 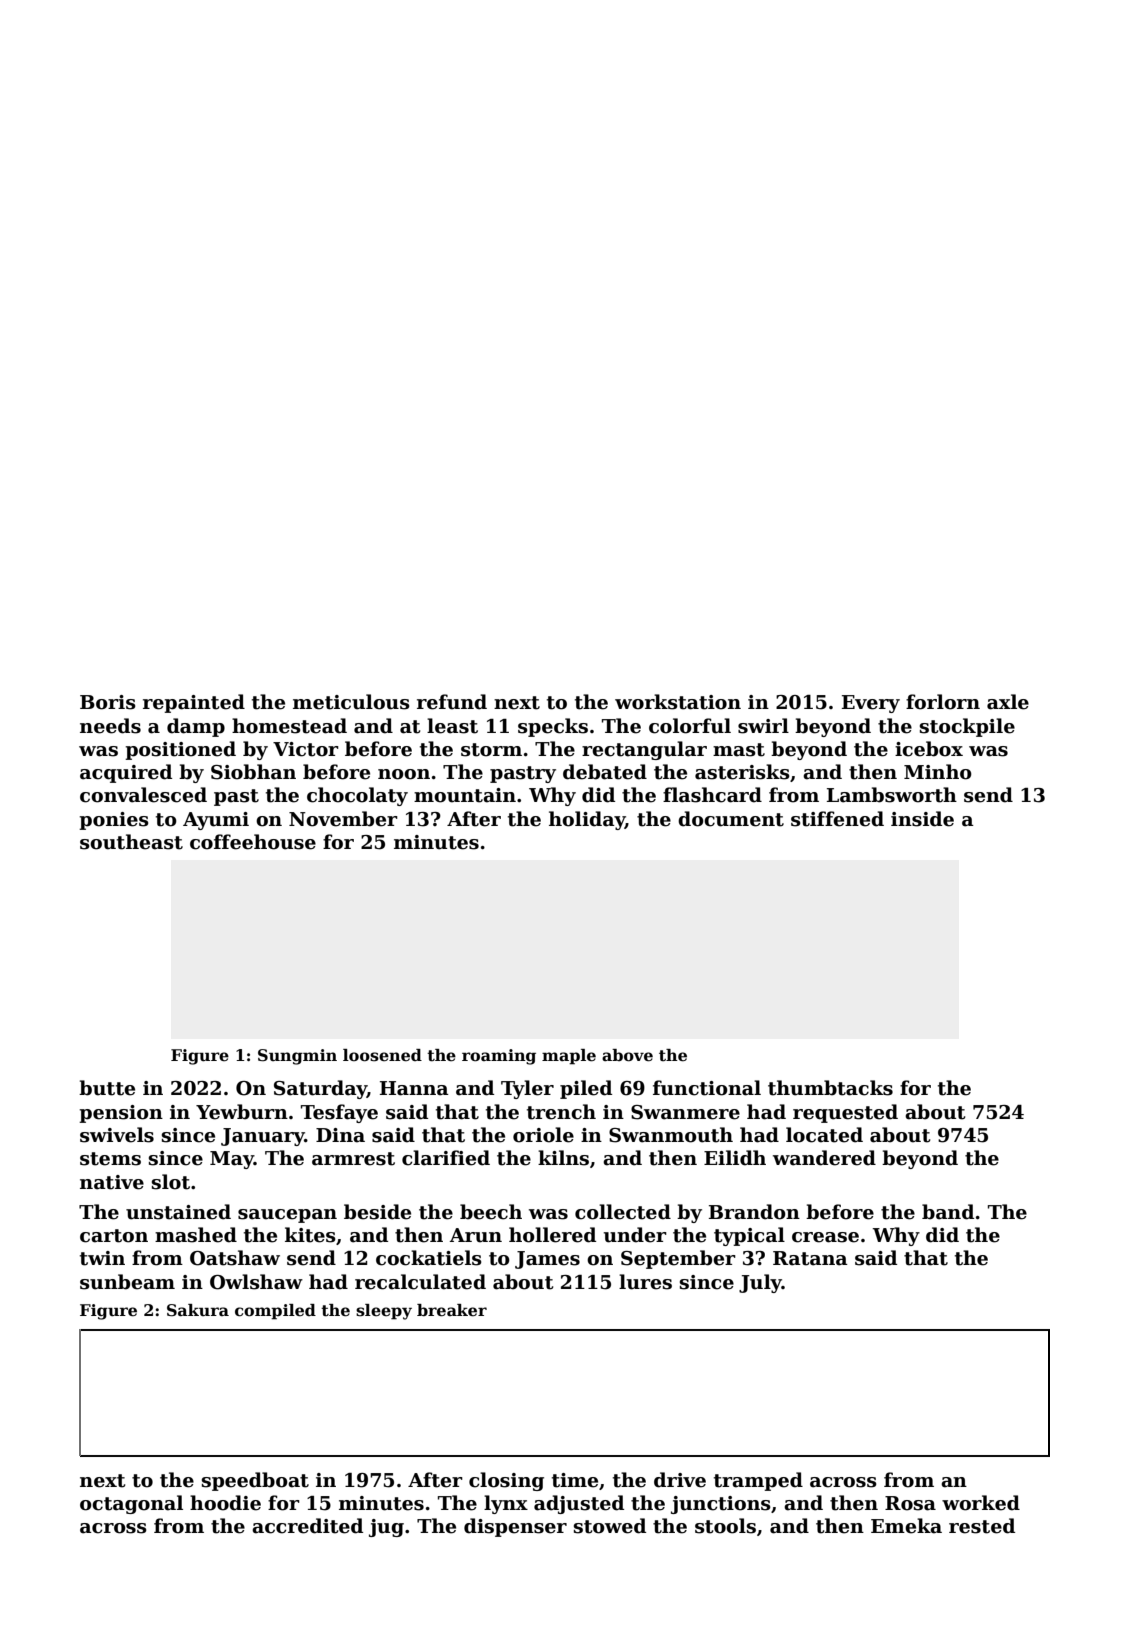 I want to click on closing, so click(x=506, y=1481).
